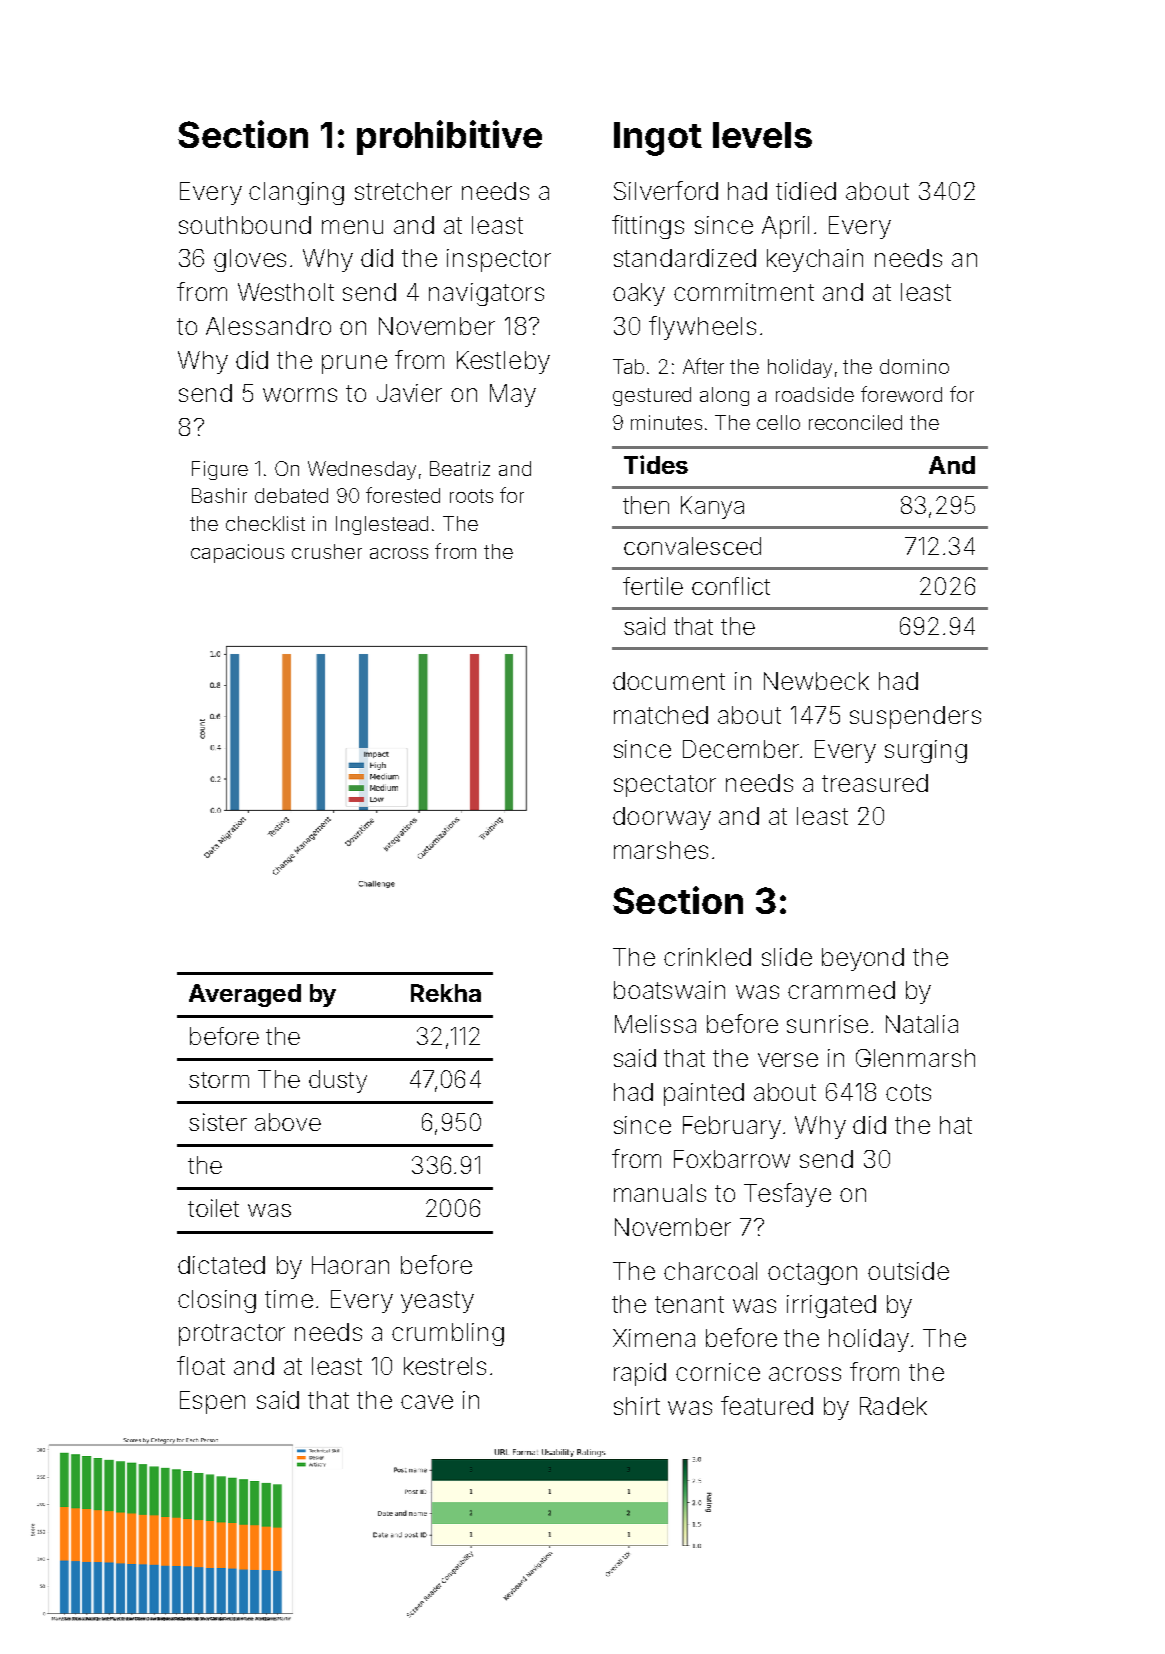 The width and height of the screenshot is (1165, 1654). Describe the element at coordinates (221, 1265) in the screenshot. I see `dictated` at that location.
